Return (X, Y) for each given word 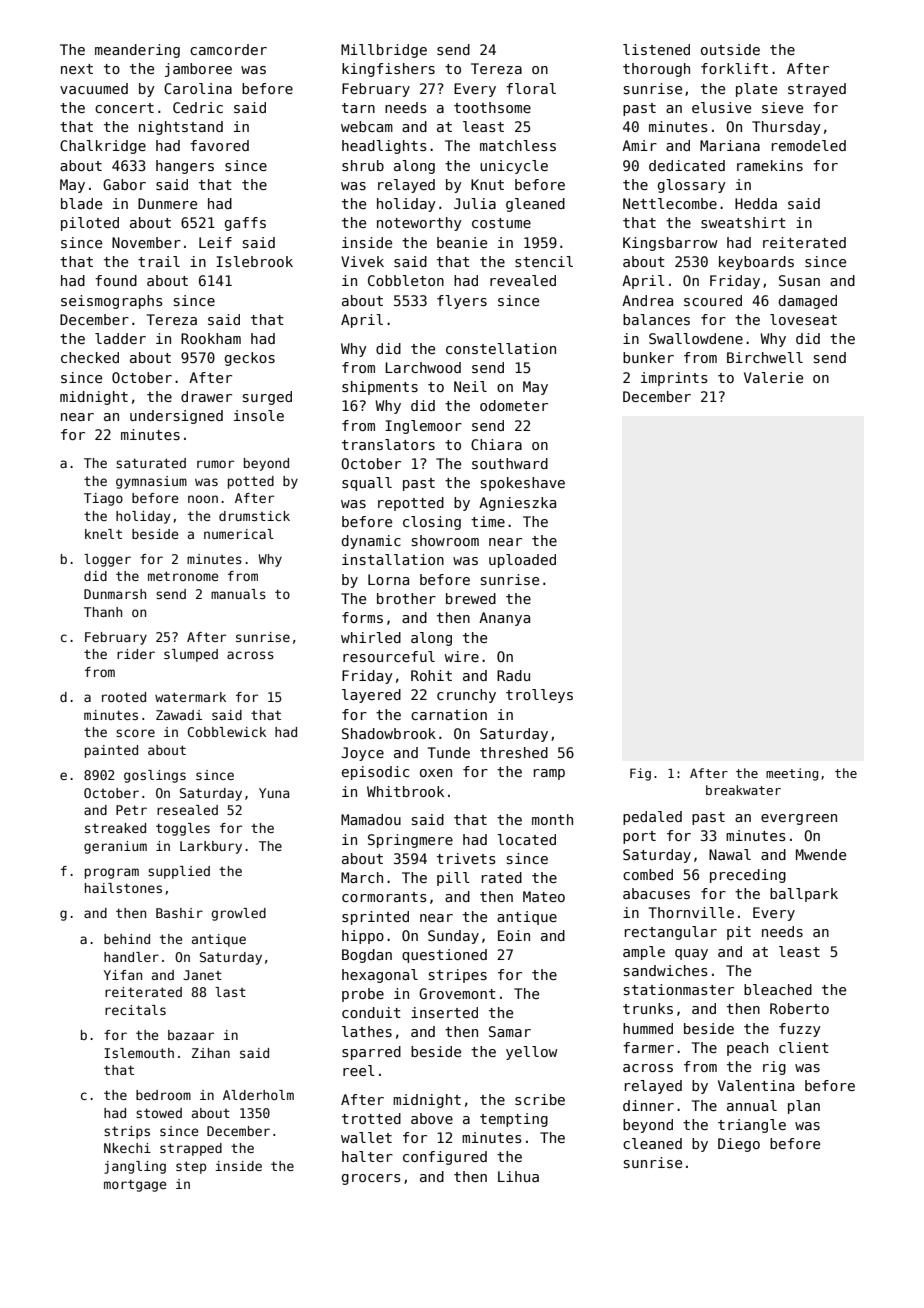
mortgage (135, 1185)
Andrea (647, 300)
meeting (792, 774)
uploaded (522, 561)
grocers (371, 1179)
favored (219, 145)
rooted (124, 697)
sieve (782, 107)
